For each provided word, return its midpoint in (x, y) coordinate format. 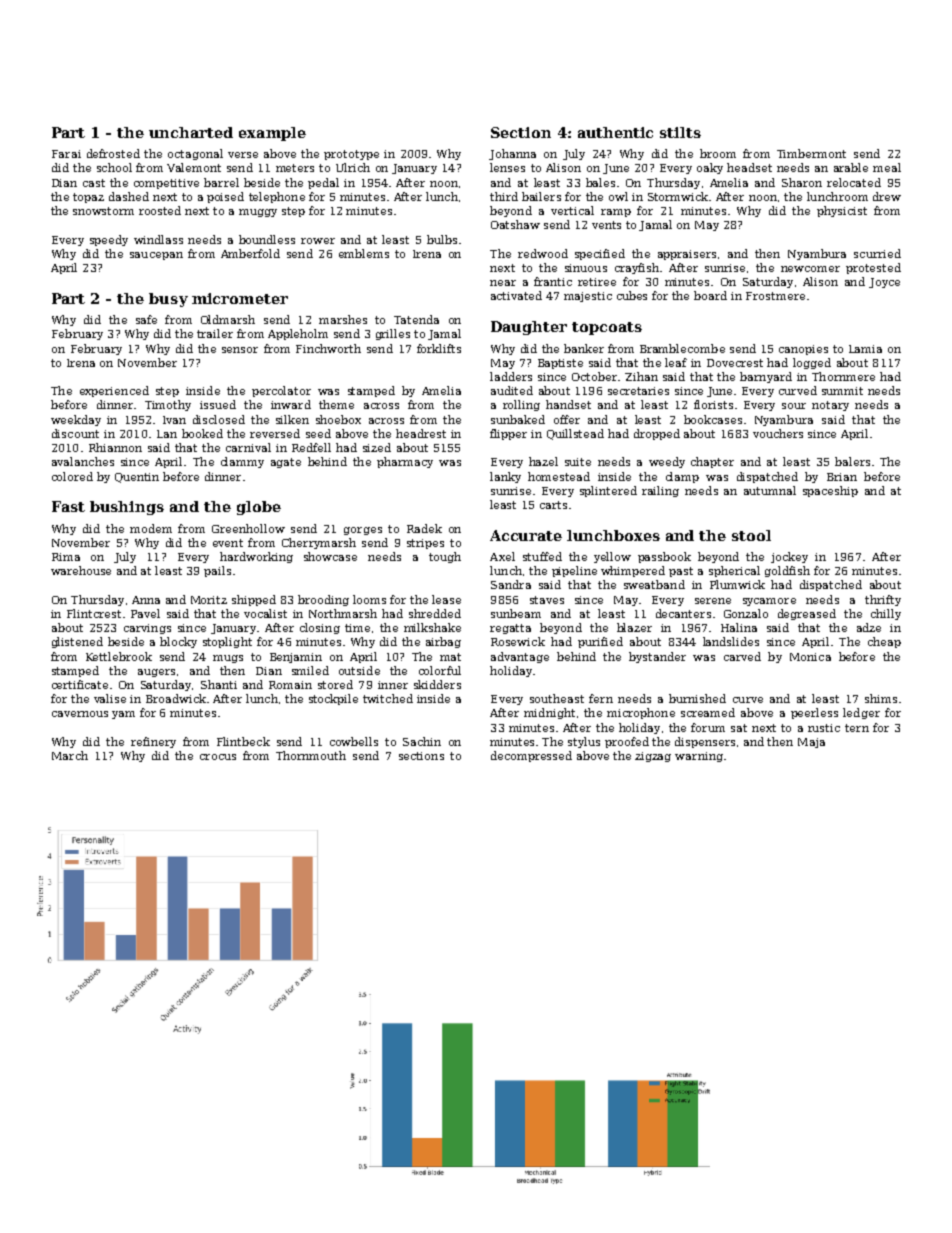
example (272, 134)
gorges (363, 531)
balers (852, 461)
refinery (153, 742)
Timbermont (811, 153)
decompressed (531, 756)
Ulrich (353, 167)
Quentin (137, 478)
